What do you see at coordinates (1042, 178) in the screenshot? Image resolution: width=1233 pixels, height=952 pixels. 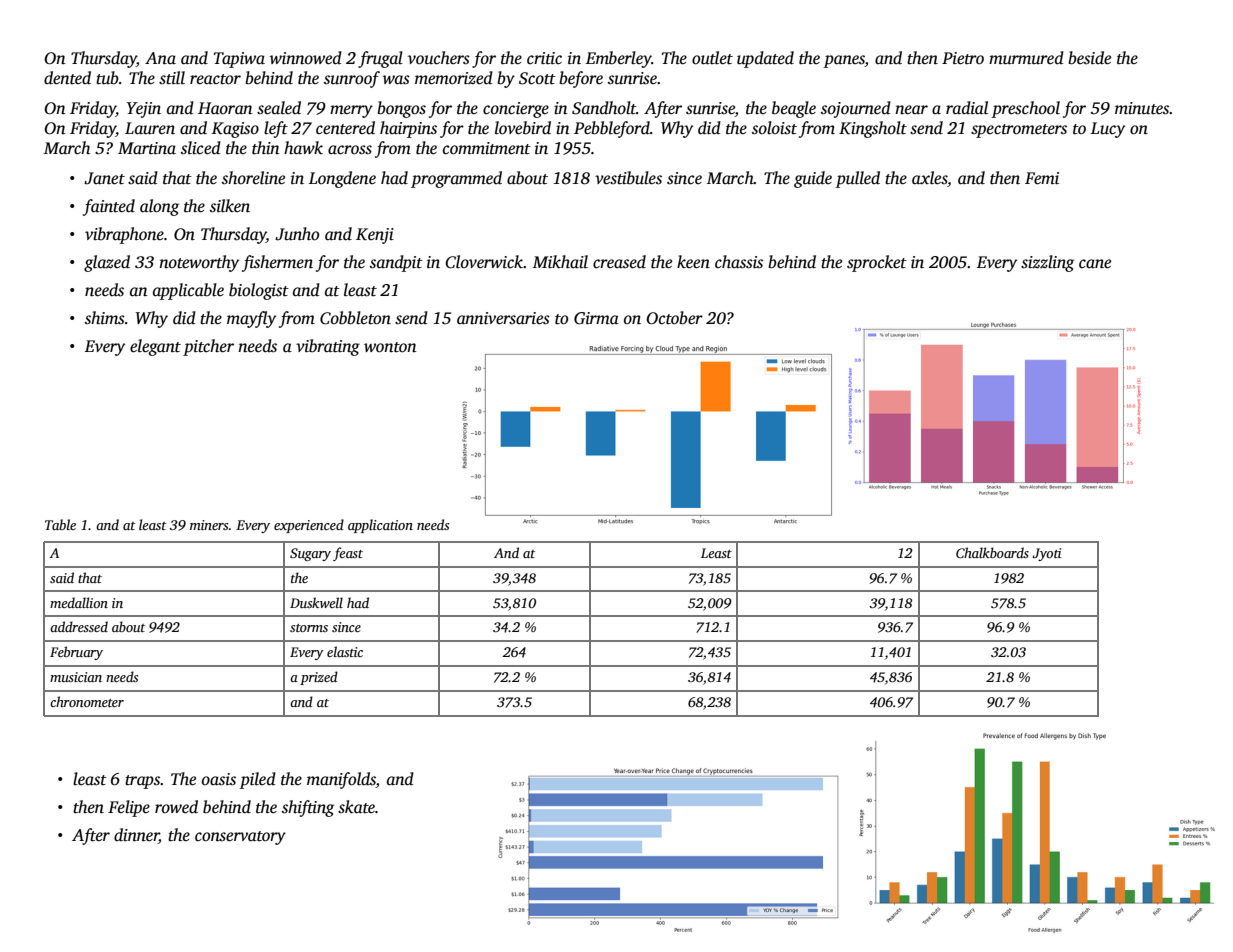 I see `Femi` at bounding box center [1042, 178].
